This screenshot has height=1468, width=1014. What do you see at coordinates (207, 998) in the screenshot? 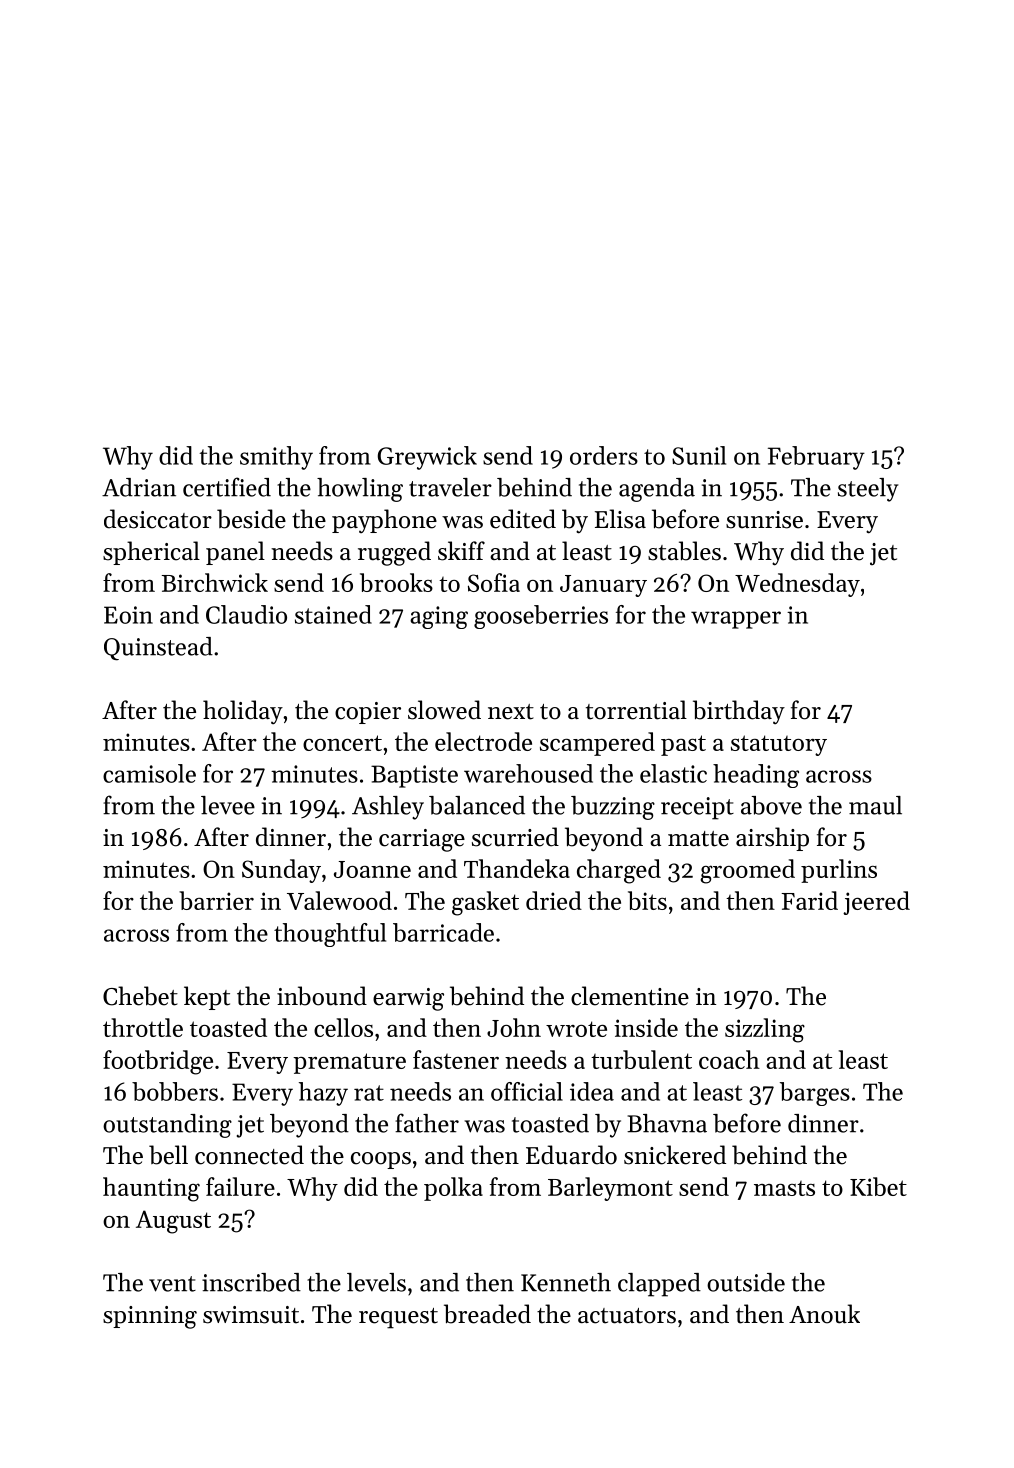
I see `kept` at bounding box center [207, 998].
